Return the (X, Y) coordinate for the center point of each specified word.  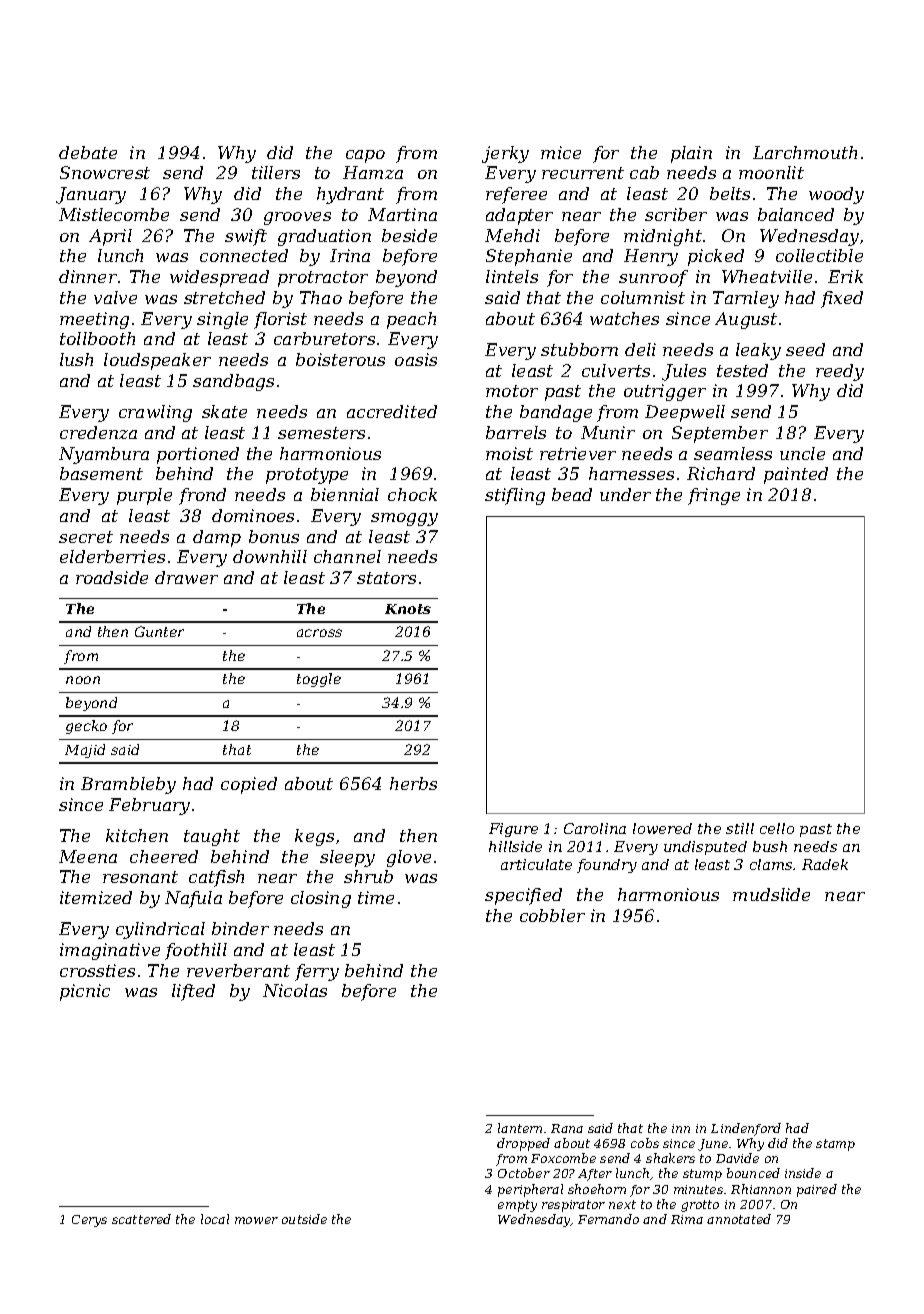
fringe (714, 496)
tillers (276, 172)
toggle (319, 680)
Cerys (89, 1221)
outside (304, 1219)
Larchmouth (805, 152)
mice (561, 152)
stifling (515, 496)
